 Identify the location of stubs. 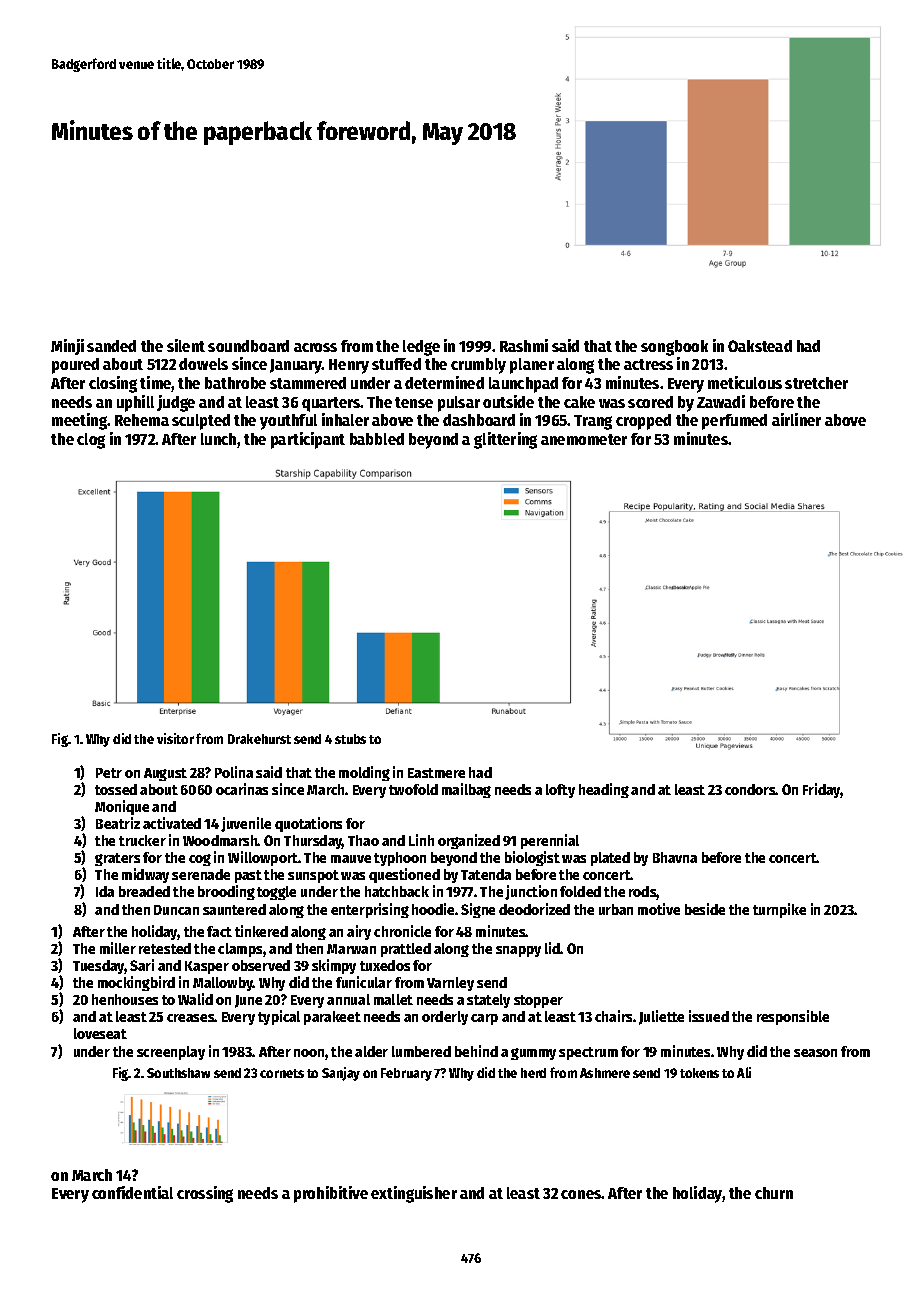
(350, 739).
